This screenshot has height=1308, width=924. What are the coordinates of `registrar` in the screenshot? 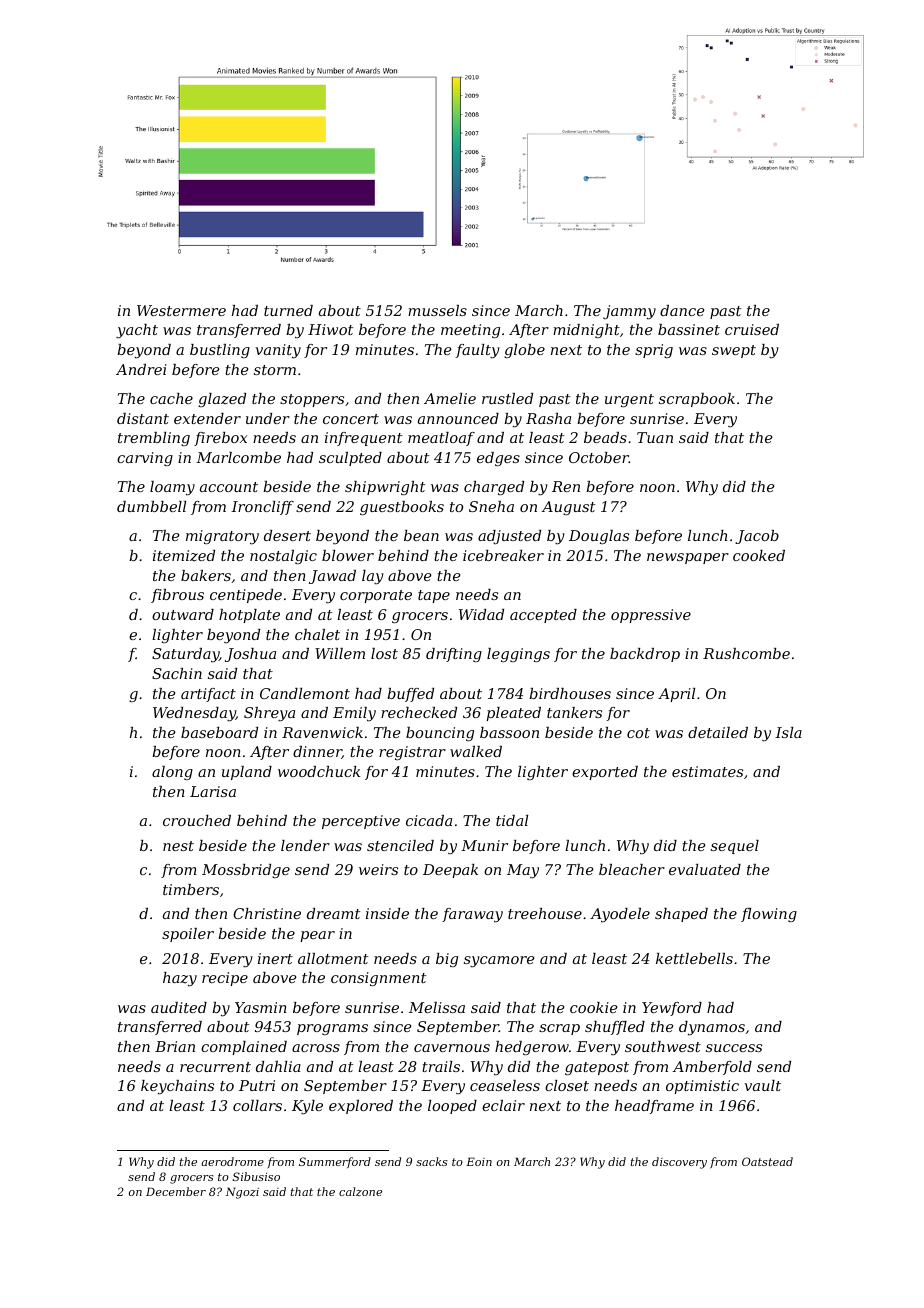 It's located at (412, 753).
